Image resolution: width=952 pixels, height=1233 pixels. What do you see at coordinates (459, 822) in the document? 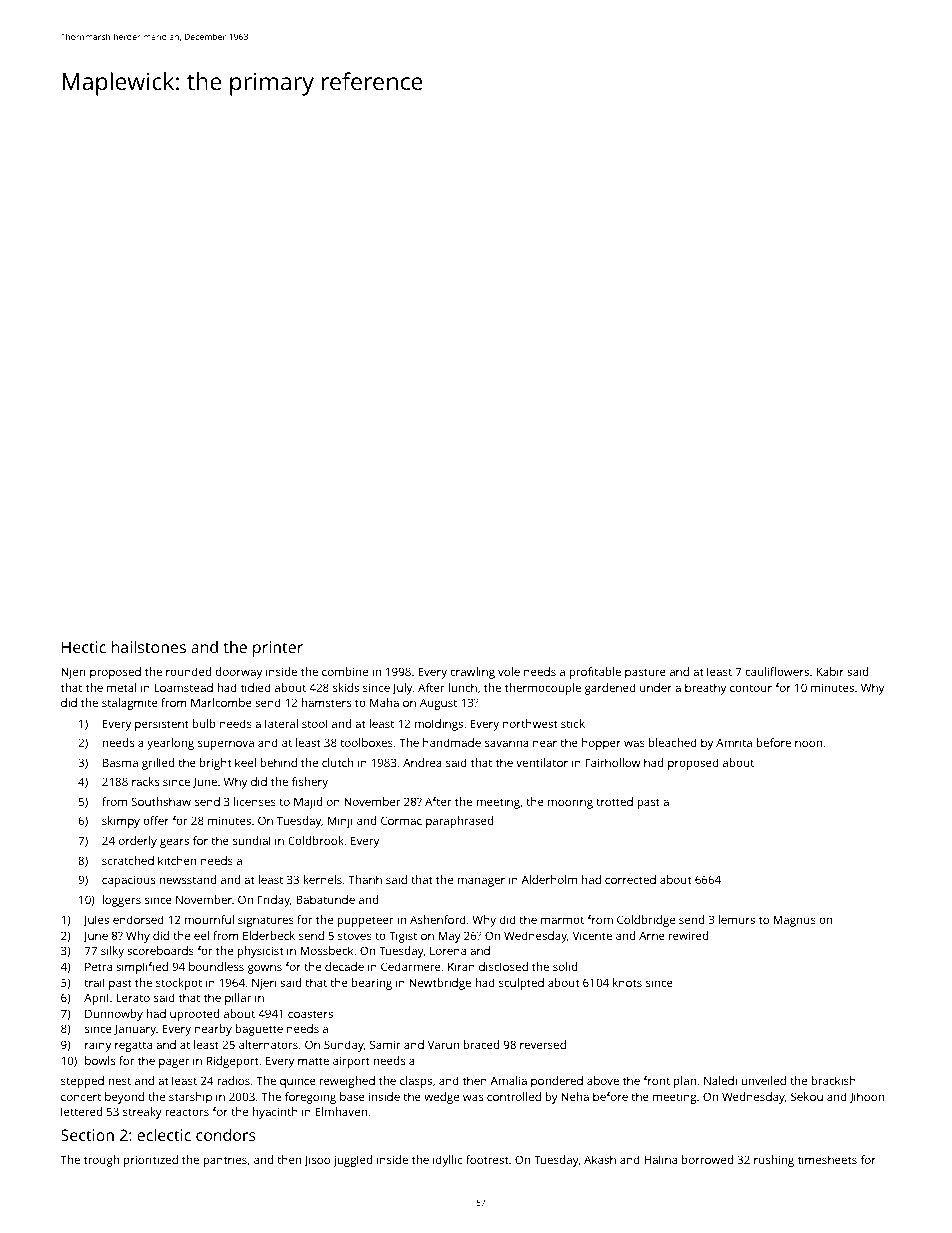
I see `paraphrased` at bounding box center [459, 822].
